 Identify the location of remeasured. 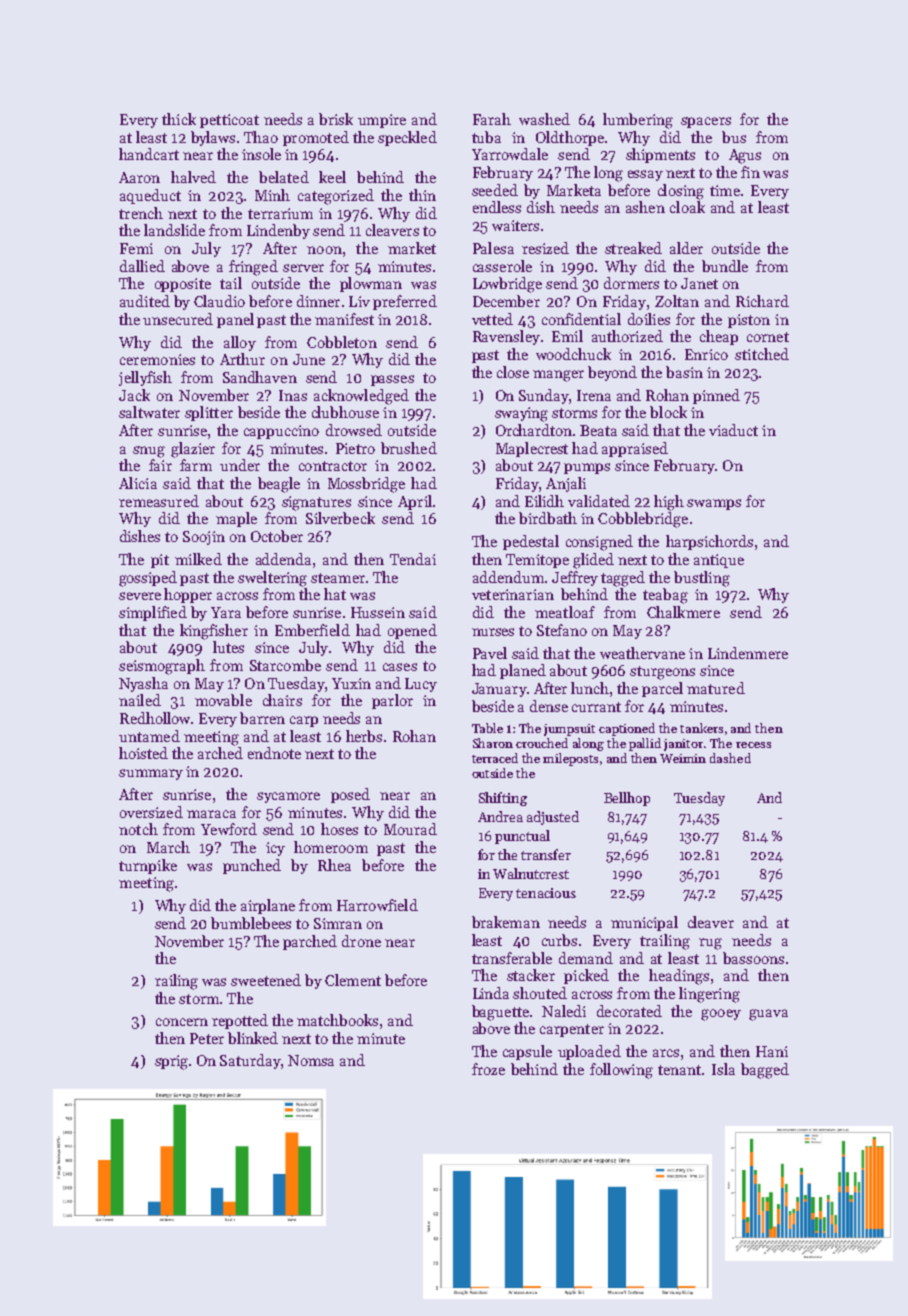
(159, 501).
